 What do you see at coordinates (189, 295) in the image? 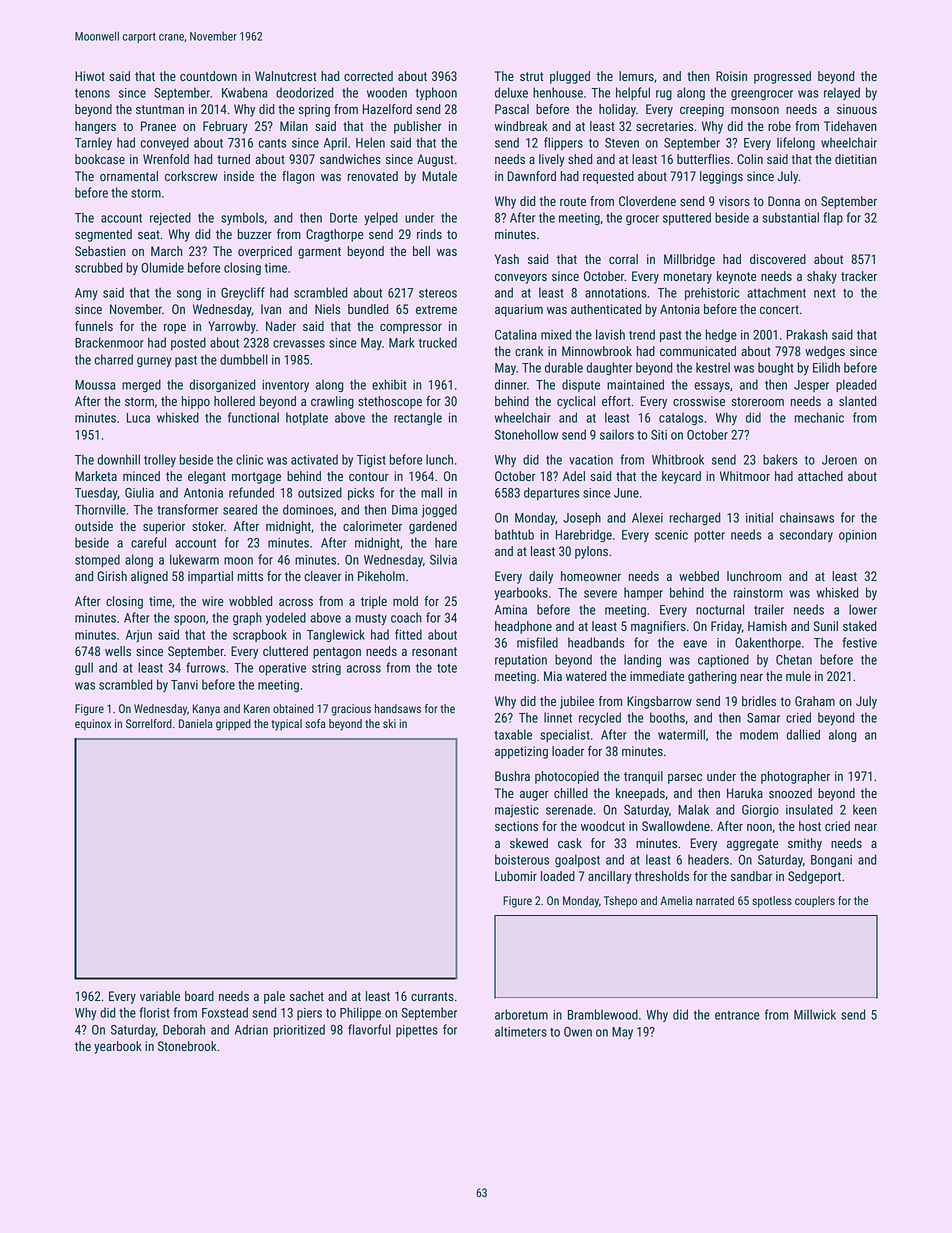
I see `song` at bounding box center [189, 295].
